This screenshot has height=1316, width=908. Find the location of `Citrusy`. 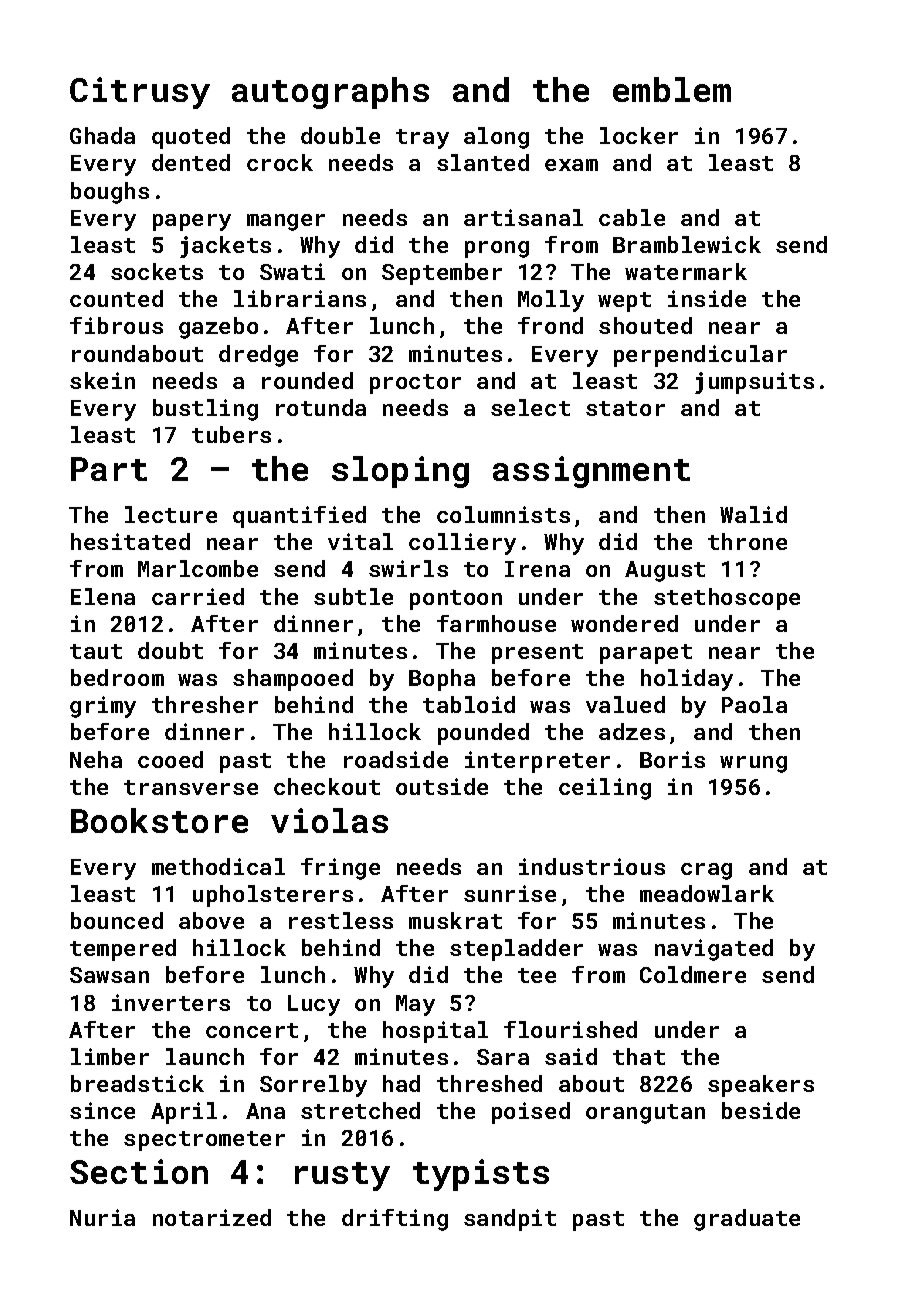

Citrusy is located at coordinates (140, 93).
